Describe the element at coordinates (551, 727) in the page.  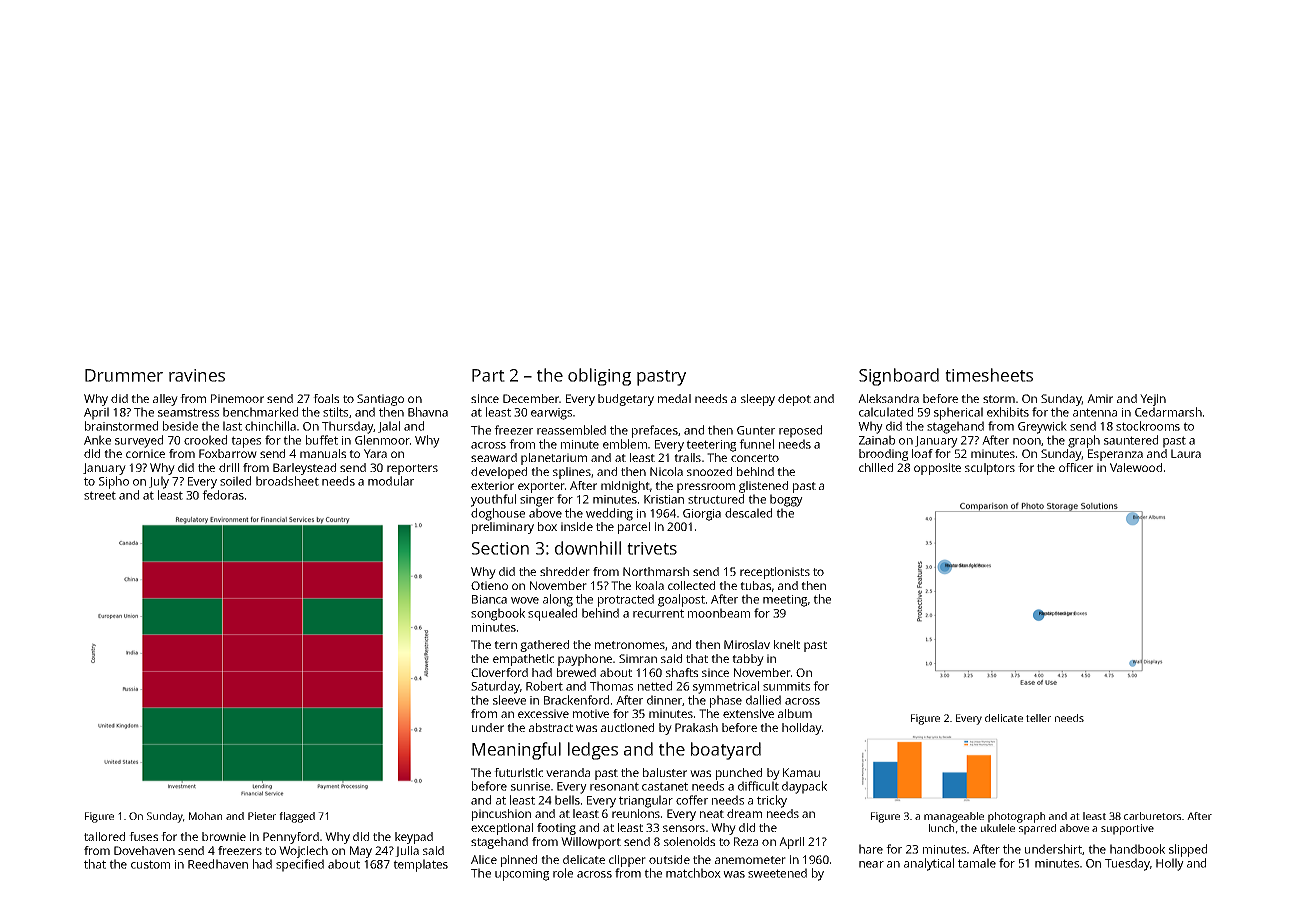
I see `abstract` at that location.
